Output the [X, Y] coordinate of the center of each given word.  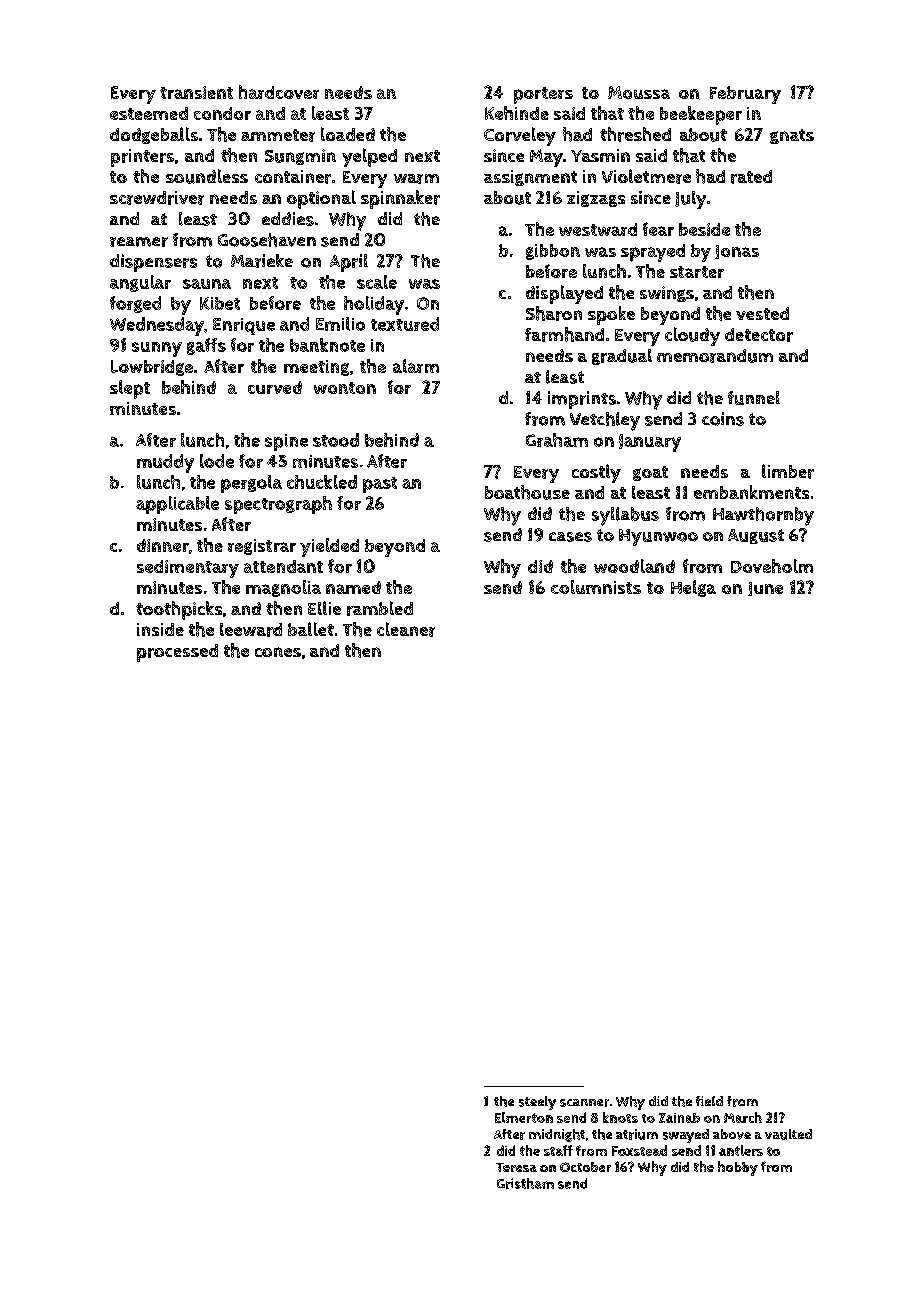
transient [196, 92]
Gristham [525, 1183]
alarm [416, 366]
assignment [530, 178]
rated [751, 177]
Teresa [516, 1167]
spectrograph [278, 505]
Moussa [639, 92]
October [585, 1167]
